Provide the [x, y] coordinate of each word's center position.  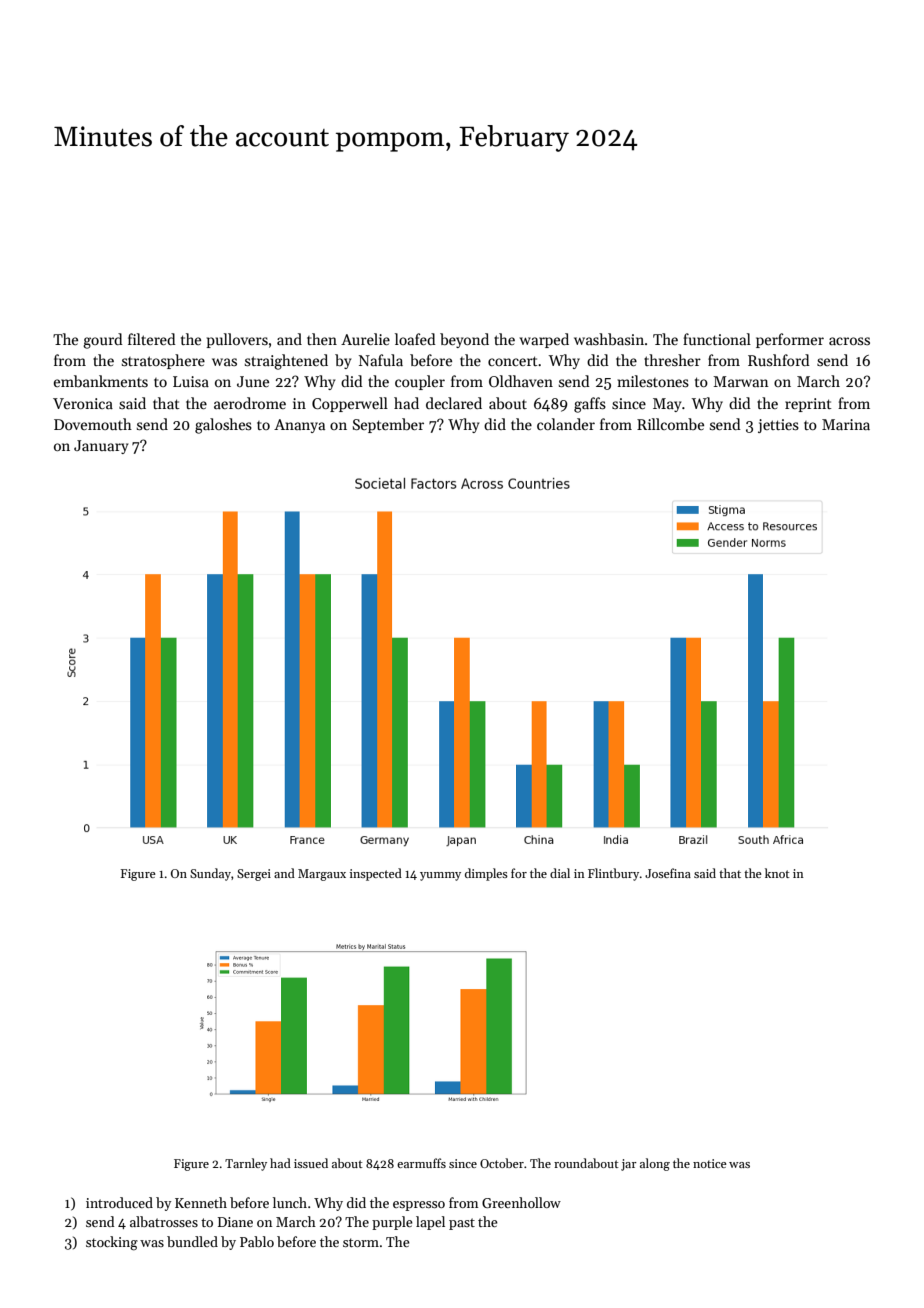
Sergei [254, 875]
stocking [112, 1243]
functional [717, 339]
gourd [103, 341]
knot [777, 873]
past [462, 1224]
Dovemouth [93, 424]
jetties [778, 426]
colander [566, 424]
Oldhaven [521, 381]
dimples [486, 874]
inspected [376, 874]
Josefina [668, 873]
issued [311, 1163]
